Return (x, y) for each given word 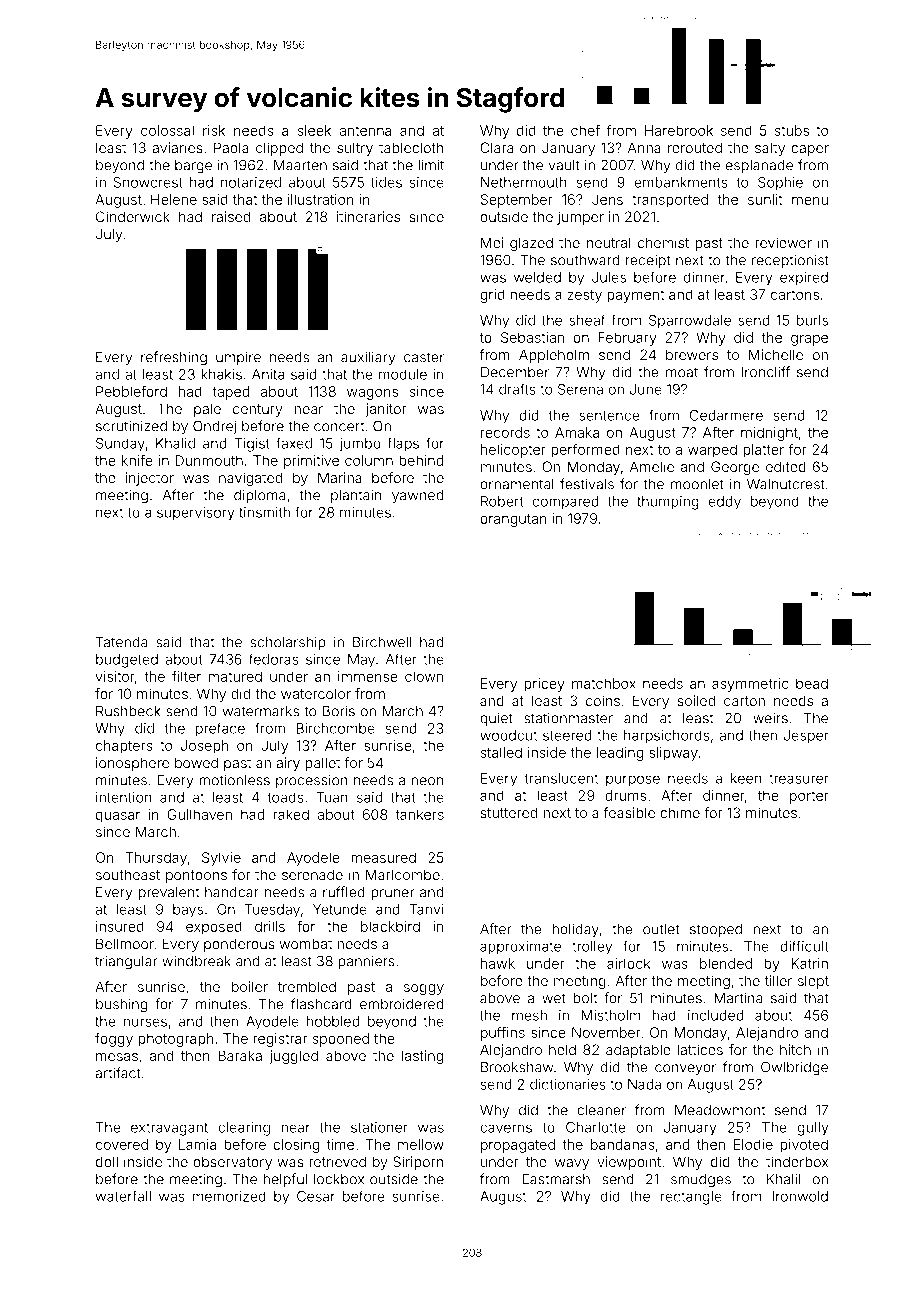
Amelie (652, 466)
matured (235, 676)
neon (427, 781)
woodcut (508, 735)
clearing (244, 1129)
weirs (770, 718)
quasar (118, 817)
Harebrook (679, 130)
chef (585, 130)
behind (421, 460)
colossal (167, 130)
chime (680, 812)
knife (137, 460)
